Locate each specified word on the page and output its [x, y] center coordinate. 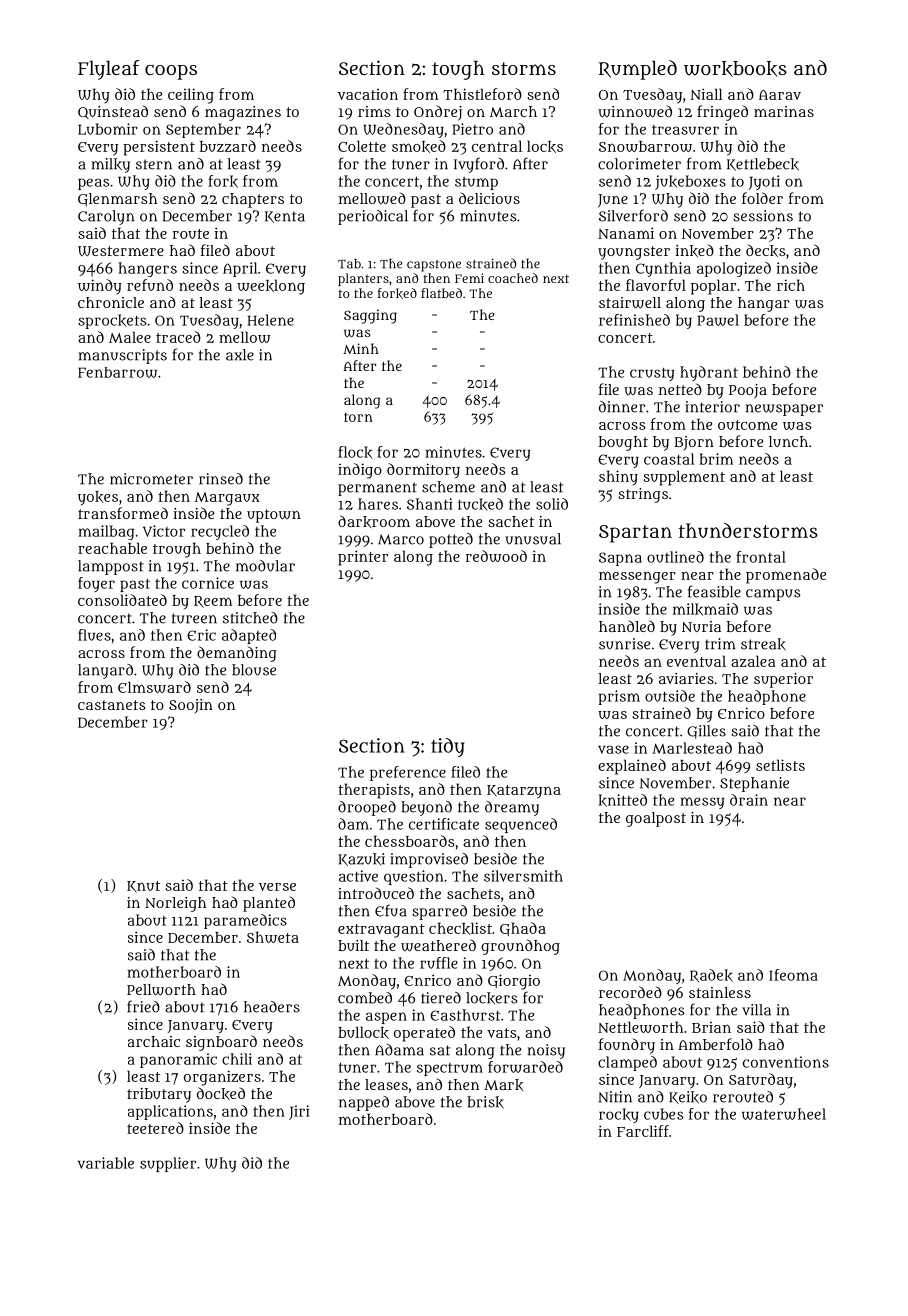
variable [106, 1163]
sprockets [112, 321]
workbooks [735, 69]
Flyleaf [109, 70]
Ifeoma [793, 975]
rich [791, 285]
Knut [143, 887]
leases [386, 1084]
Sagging [370, 316]
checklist [460, 928]
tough [458, 70]
